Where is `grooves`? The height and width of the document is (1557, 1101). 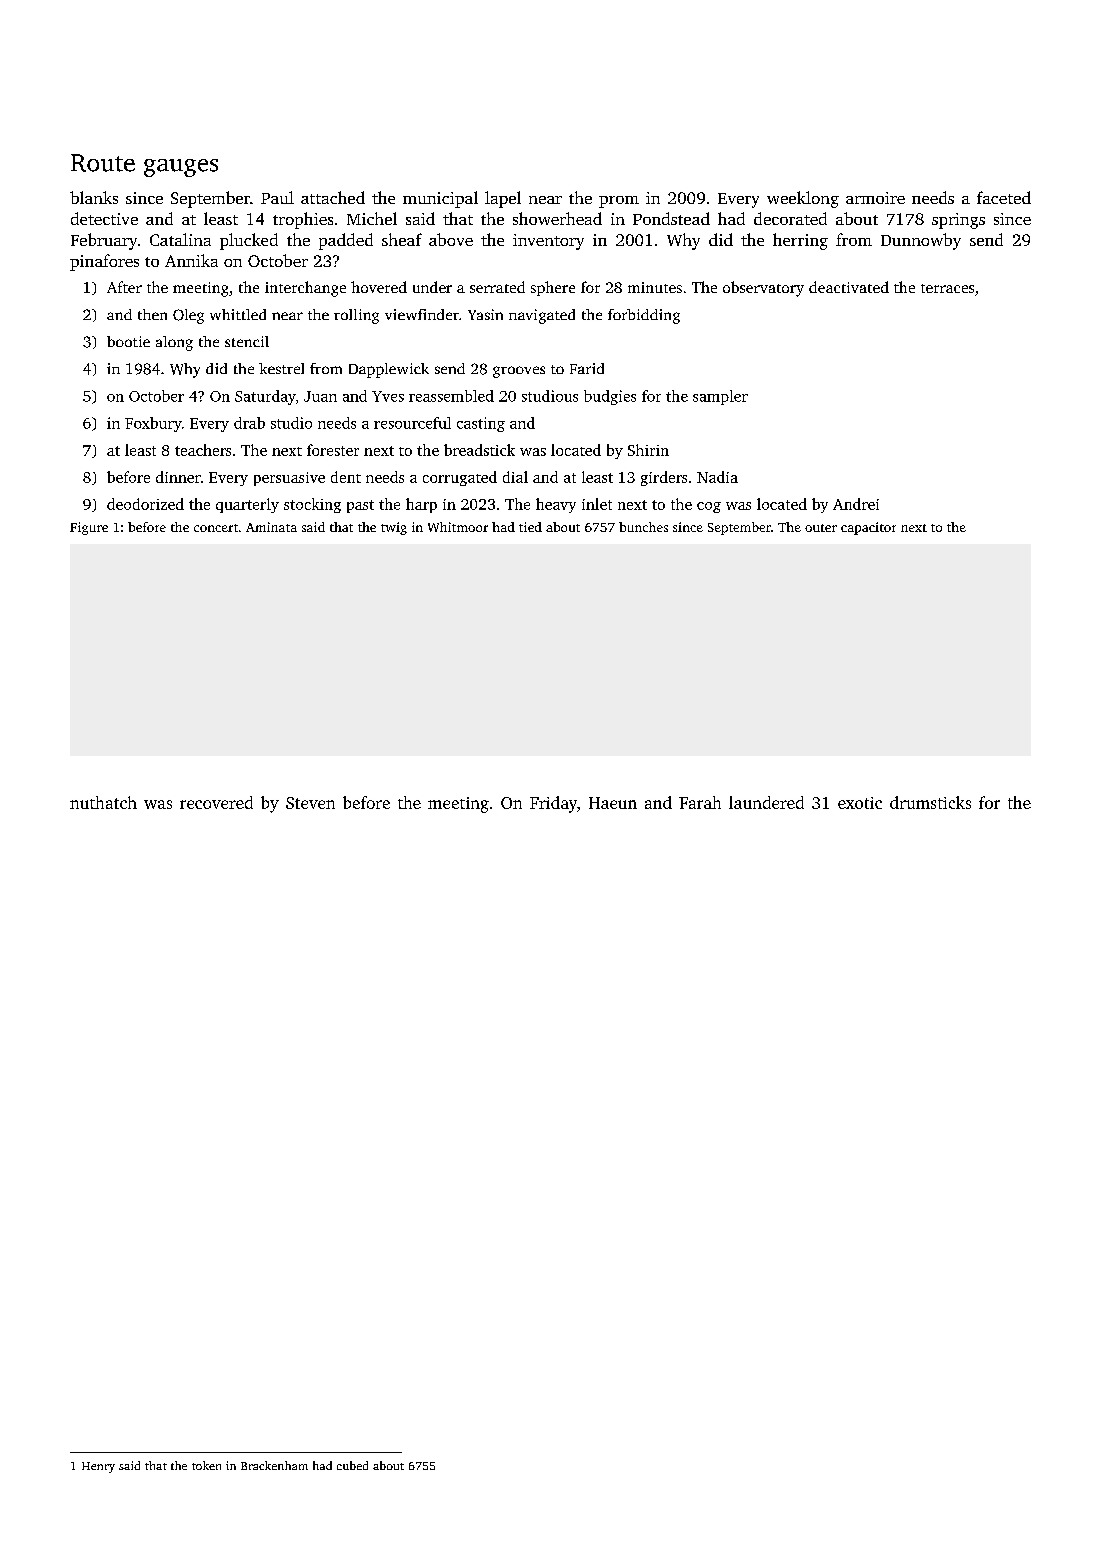
grooves is located at coordinates (519, 372).
